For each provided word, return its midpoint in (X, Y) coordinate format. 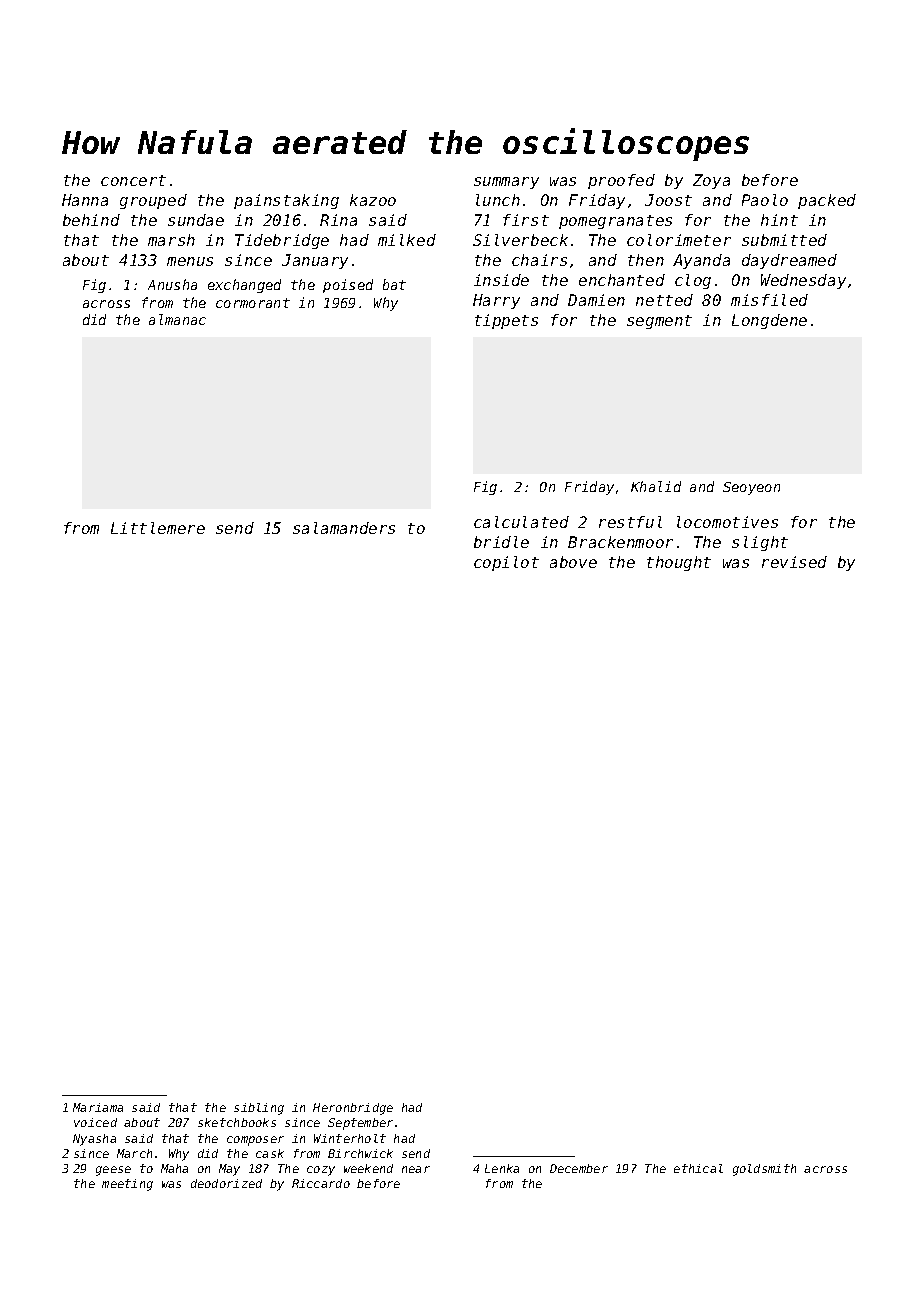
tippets (506, 321)
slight (760, 543)
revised (794, 562)
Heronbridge (353, 1109)
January (315, 261)
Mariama (98, 1107)
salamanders (344, 528)
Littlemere (158, 528)
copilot (506, 563)
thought (679, 563)
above (573, 562)
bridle (501, 542)
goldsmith (764, 1170)
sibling (259, 1109)
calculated (521, 522)
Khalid (656, 486)
